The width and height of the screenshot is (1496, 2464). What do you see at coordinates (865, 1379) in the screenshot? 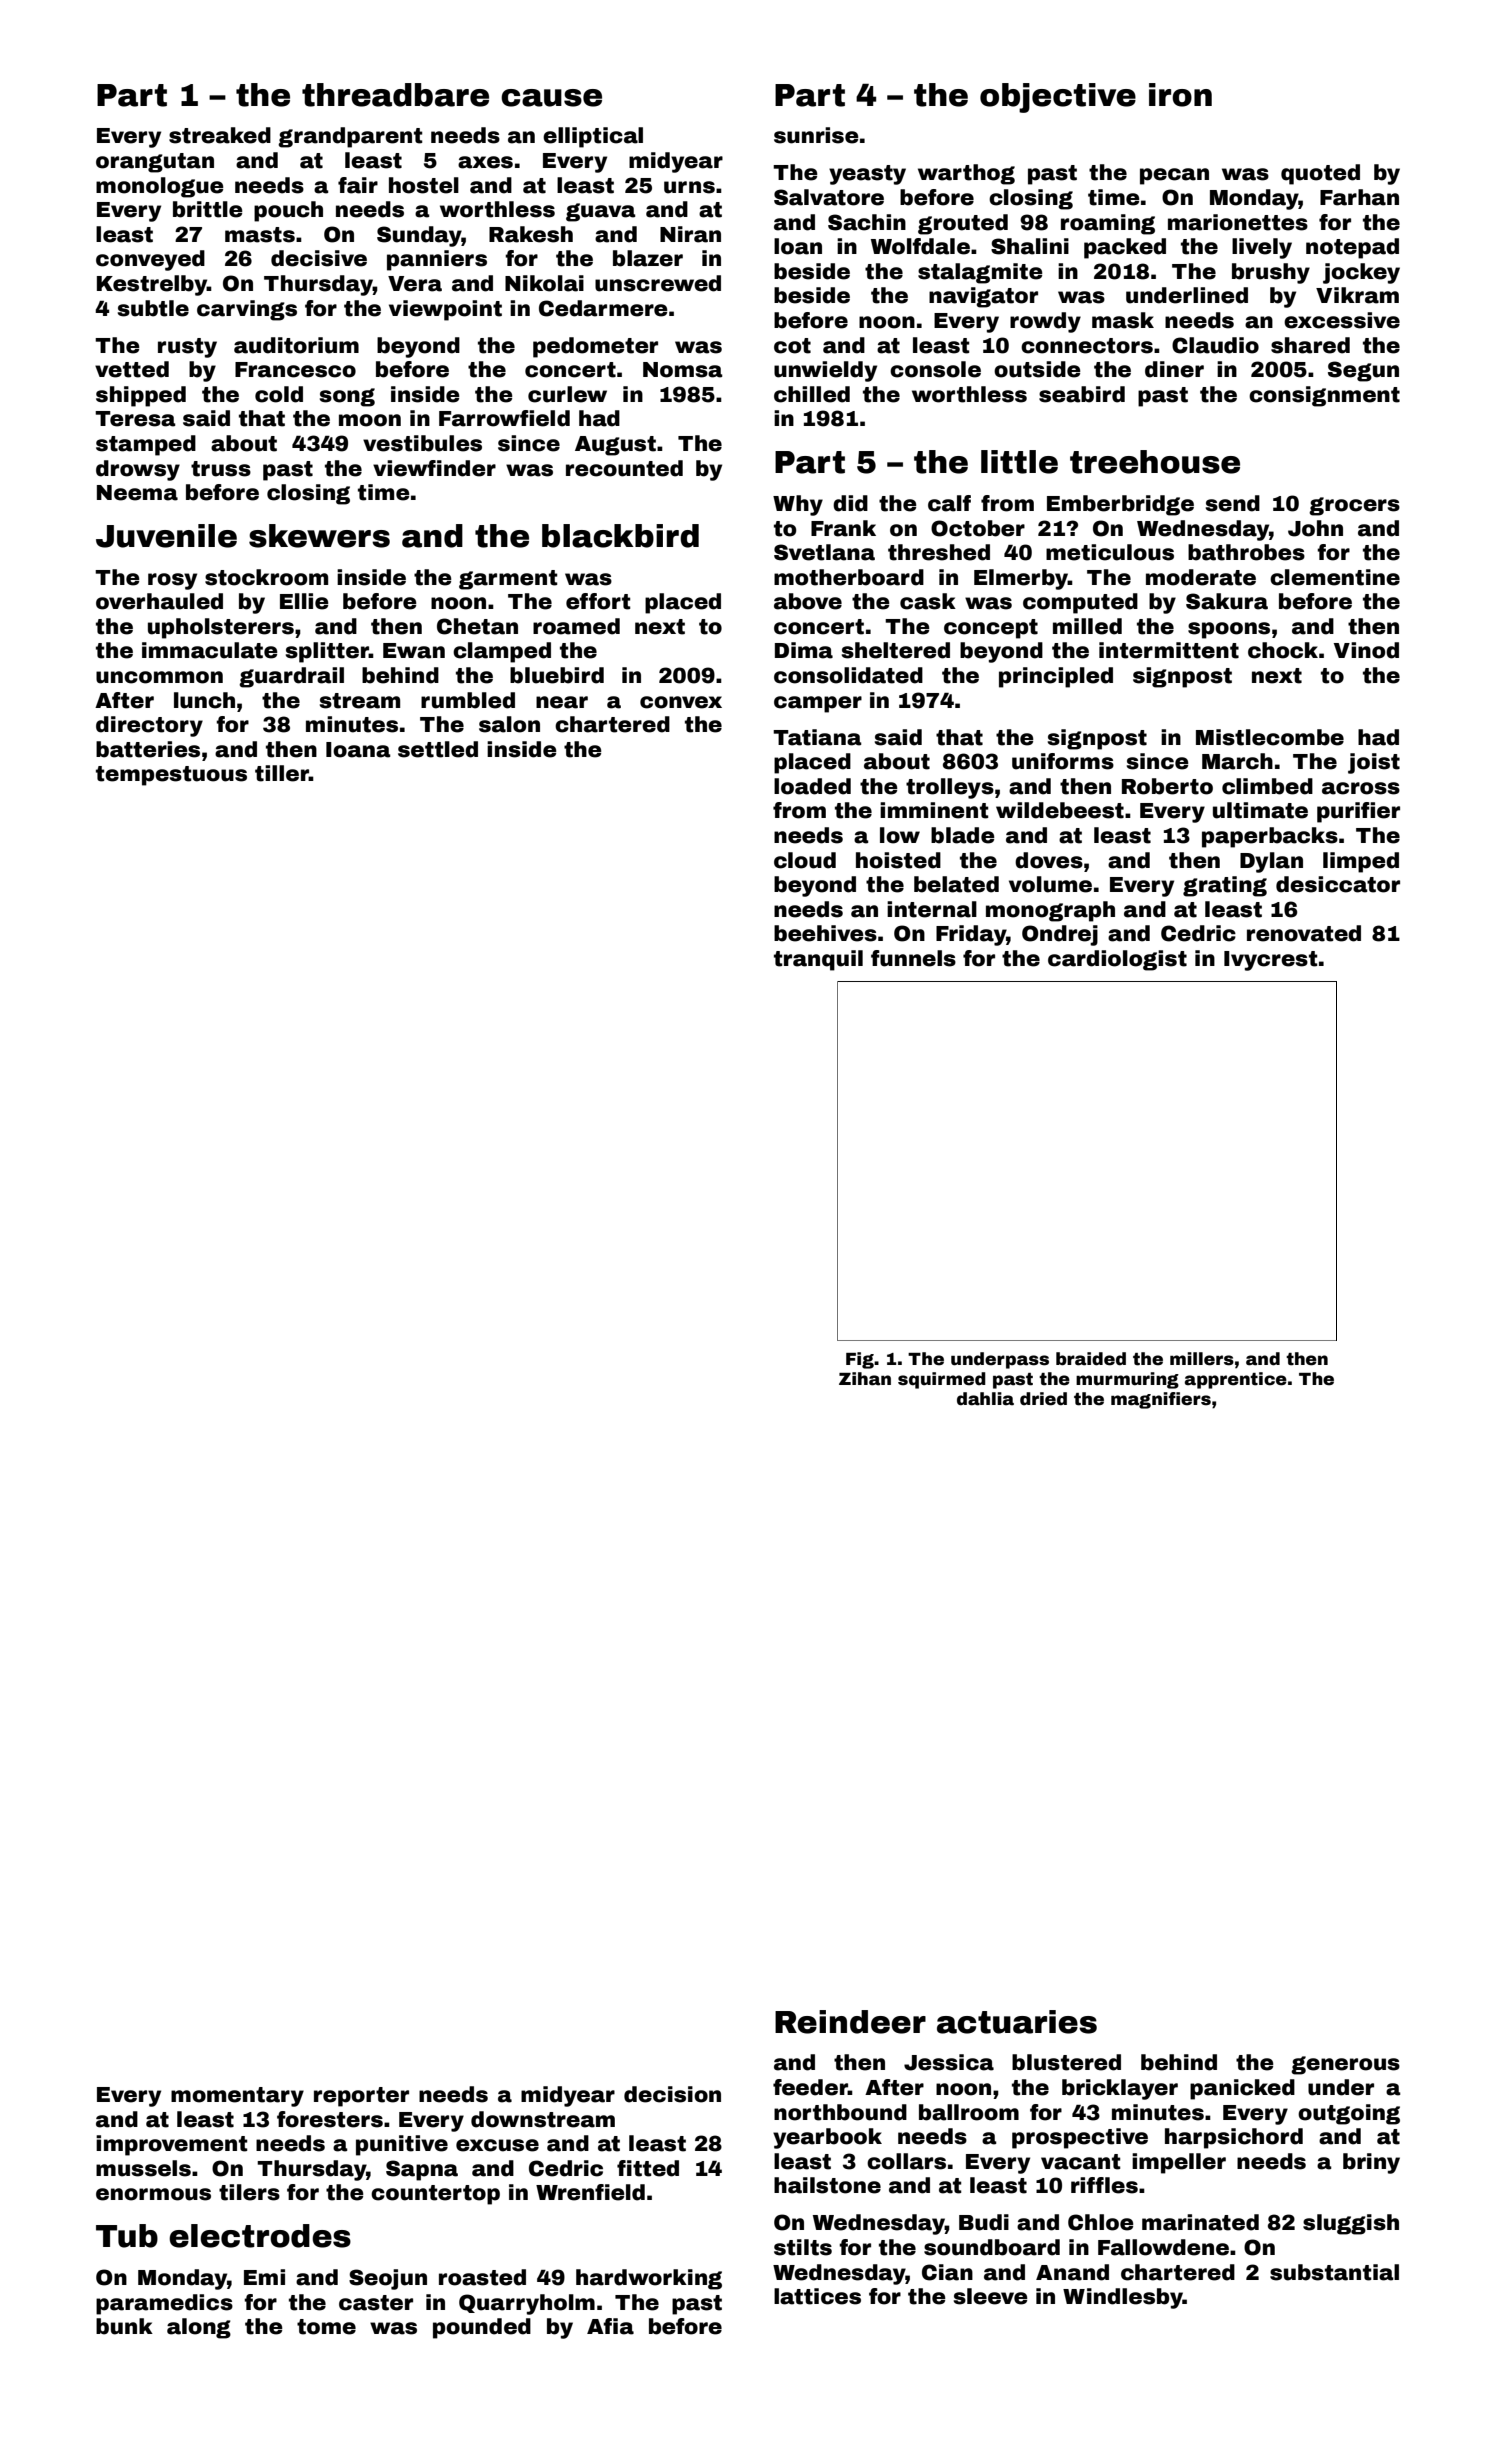
I see `Zihan` at bounding box center [865, 1379].
